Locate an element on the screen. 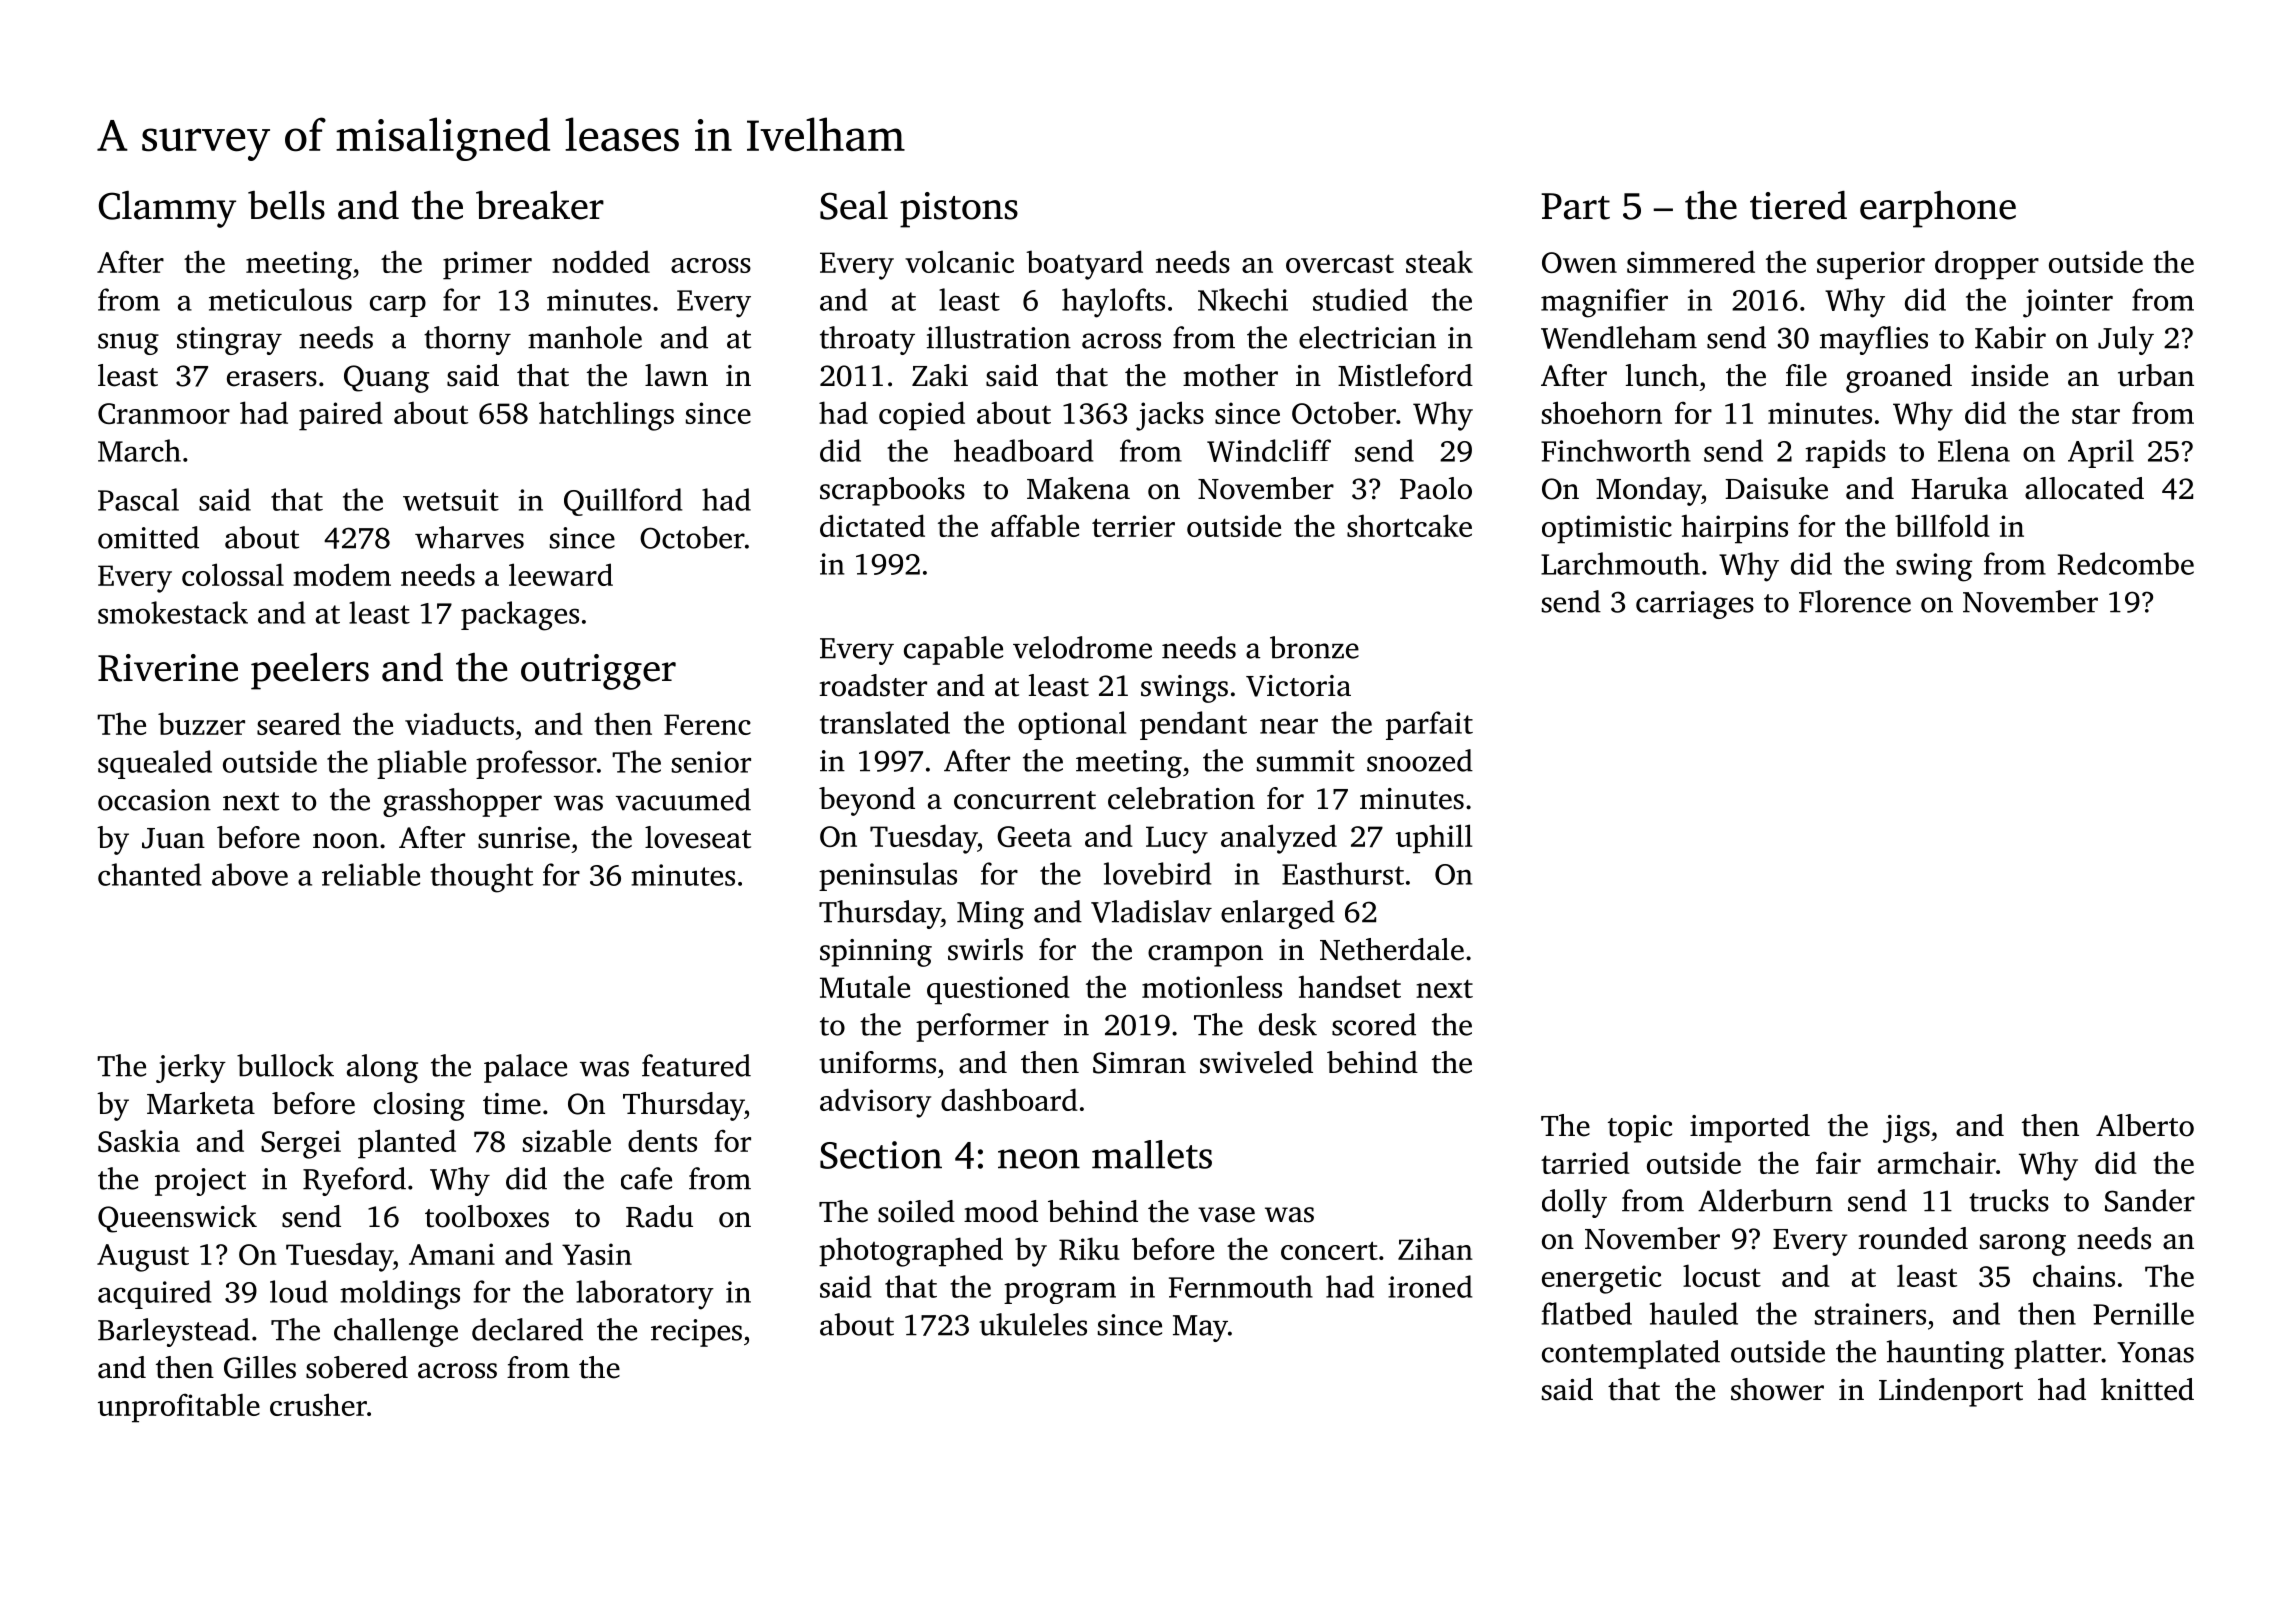 The image size is (2292, 1620). hatchlings is located at coordinates (606, 416).
